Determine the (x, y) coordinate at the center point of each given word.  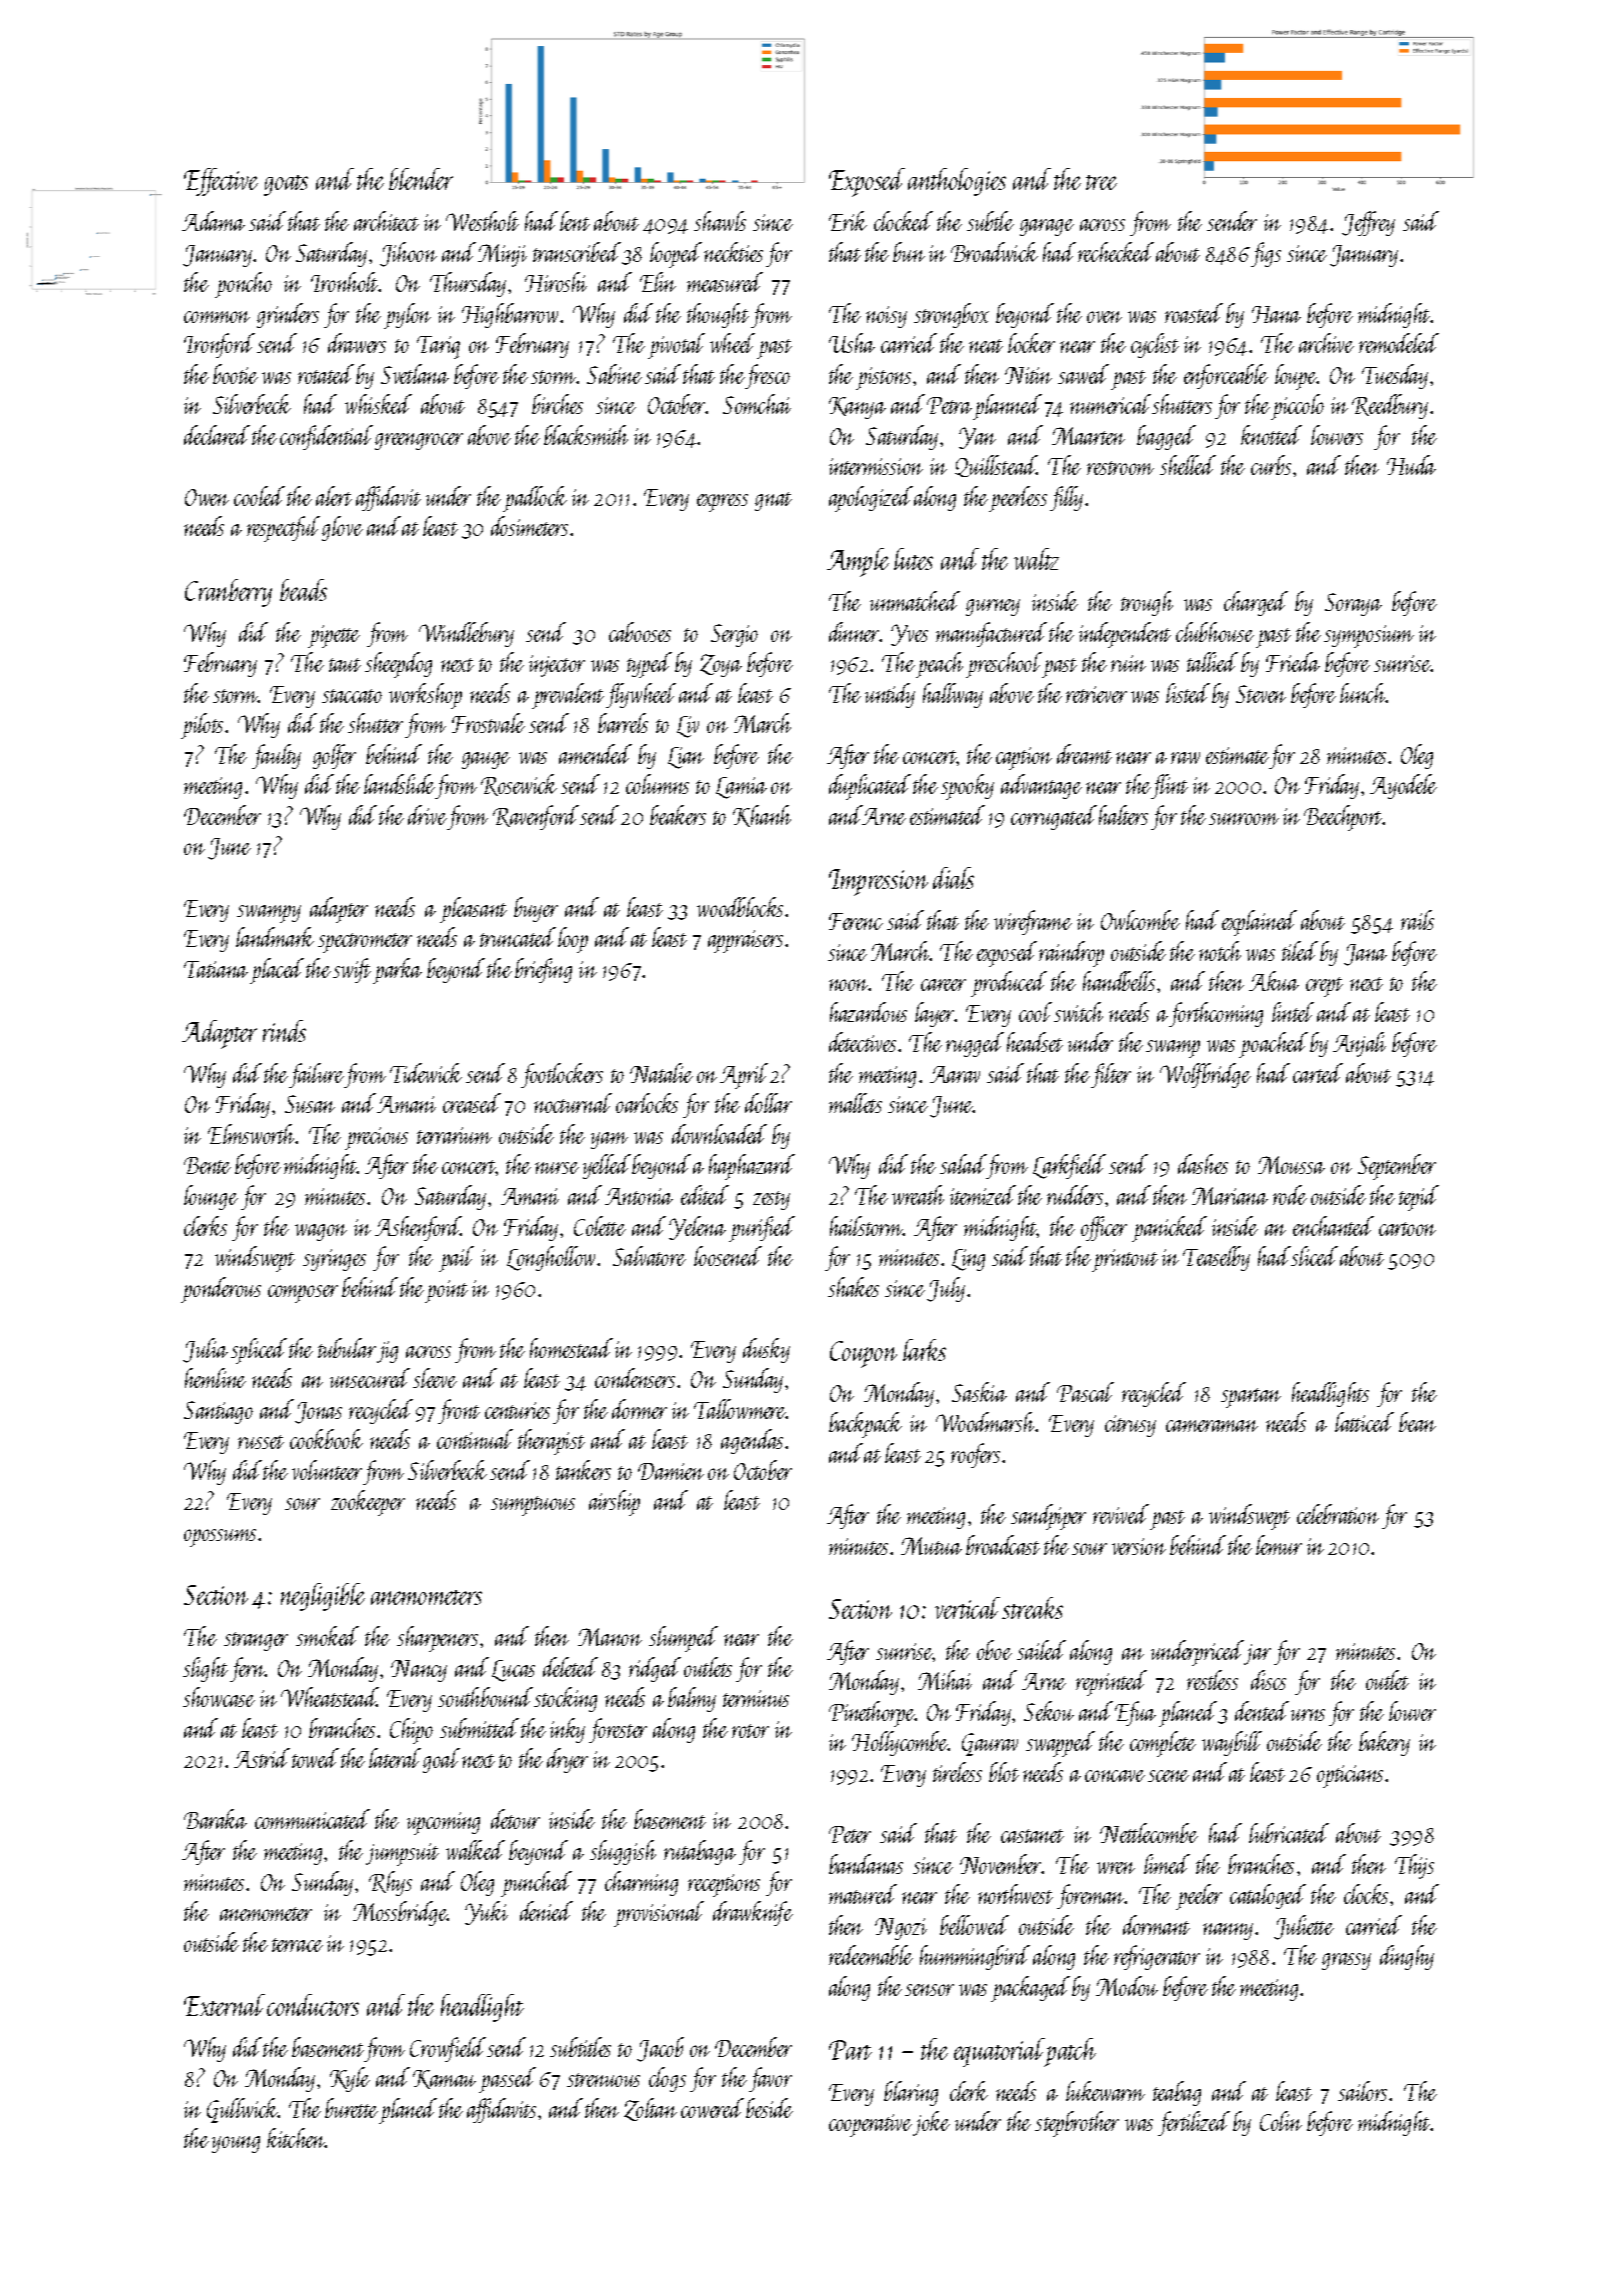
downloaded (719, 1134)
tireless (957, 1772)
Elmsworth (252, 1134)
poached (1273, 1045)
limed (1167, 1864)
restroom (1120, 468)
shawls (720, 221)
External (224, 2005)
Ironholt (345, 282)
